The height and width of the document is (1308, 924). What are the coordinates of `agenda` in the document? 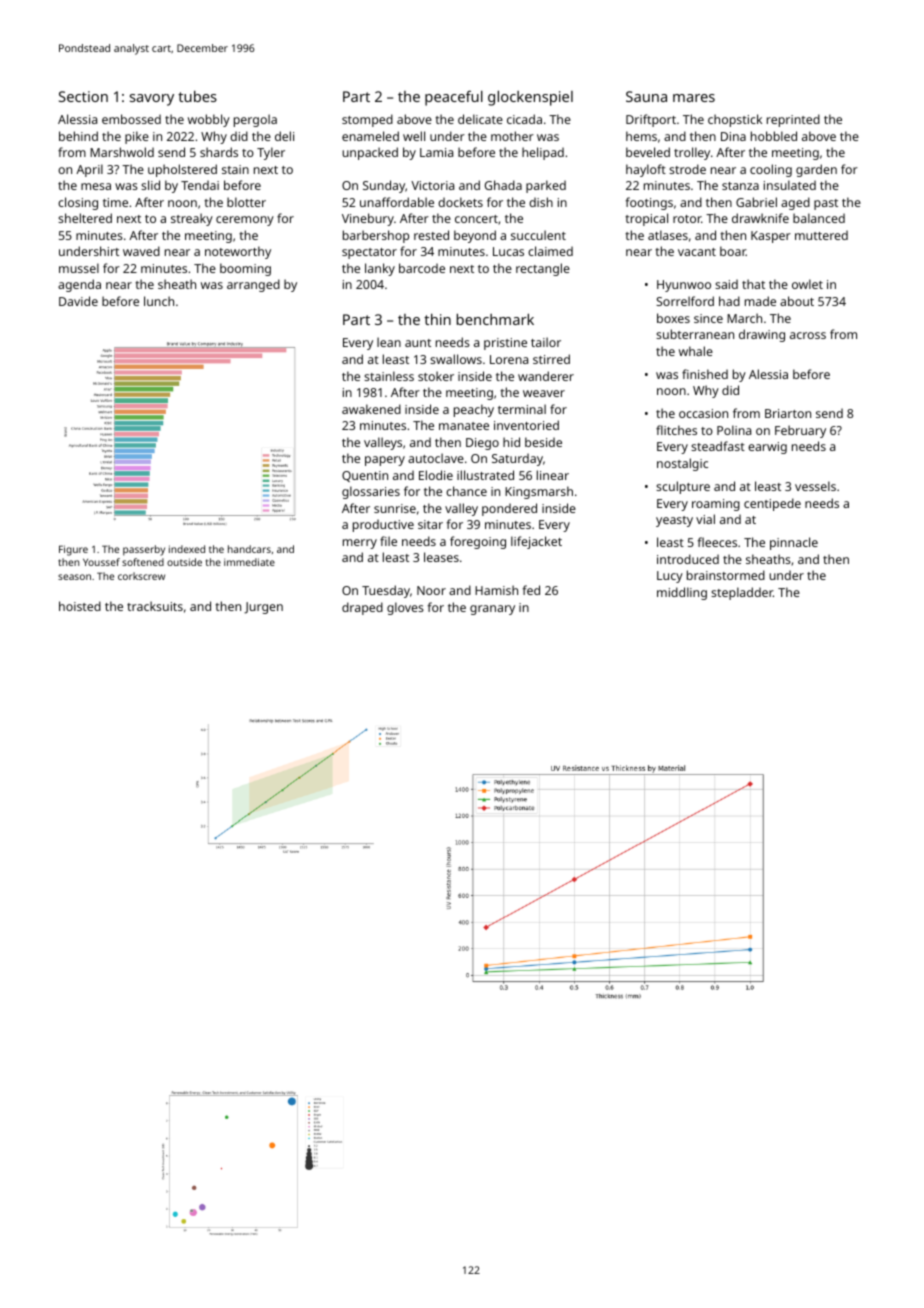 It's located at (79, 285).
